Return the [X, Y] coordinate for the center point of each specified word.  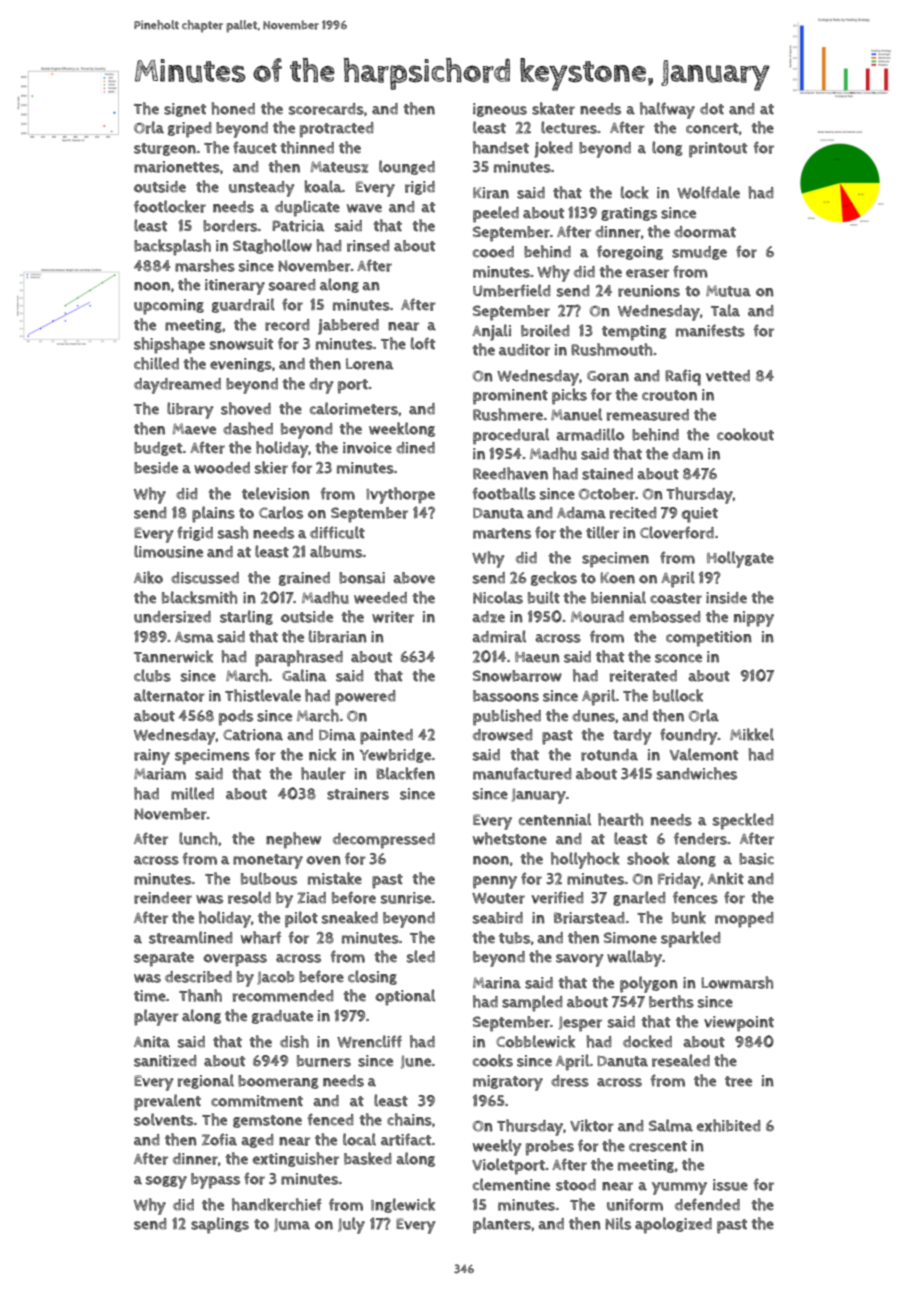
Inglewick [403, 1205]
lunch [198, 838]
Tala [725, 310]
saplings [220, 1225]
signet [185, 110]
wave [364, 208]
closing [372, 977]
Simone [630, 938]
